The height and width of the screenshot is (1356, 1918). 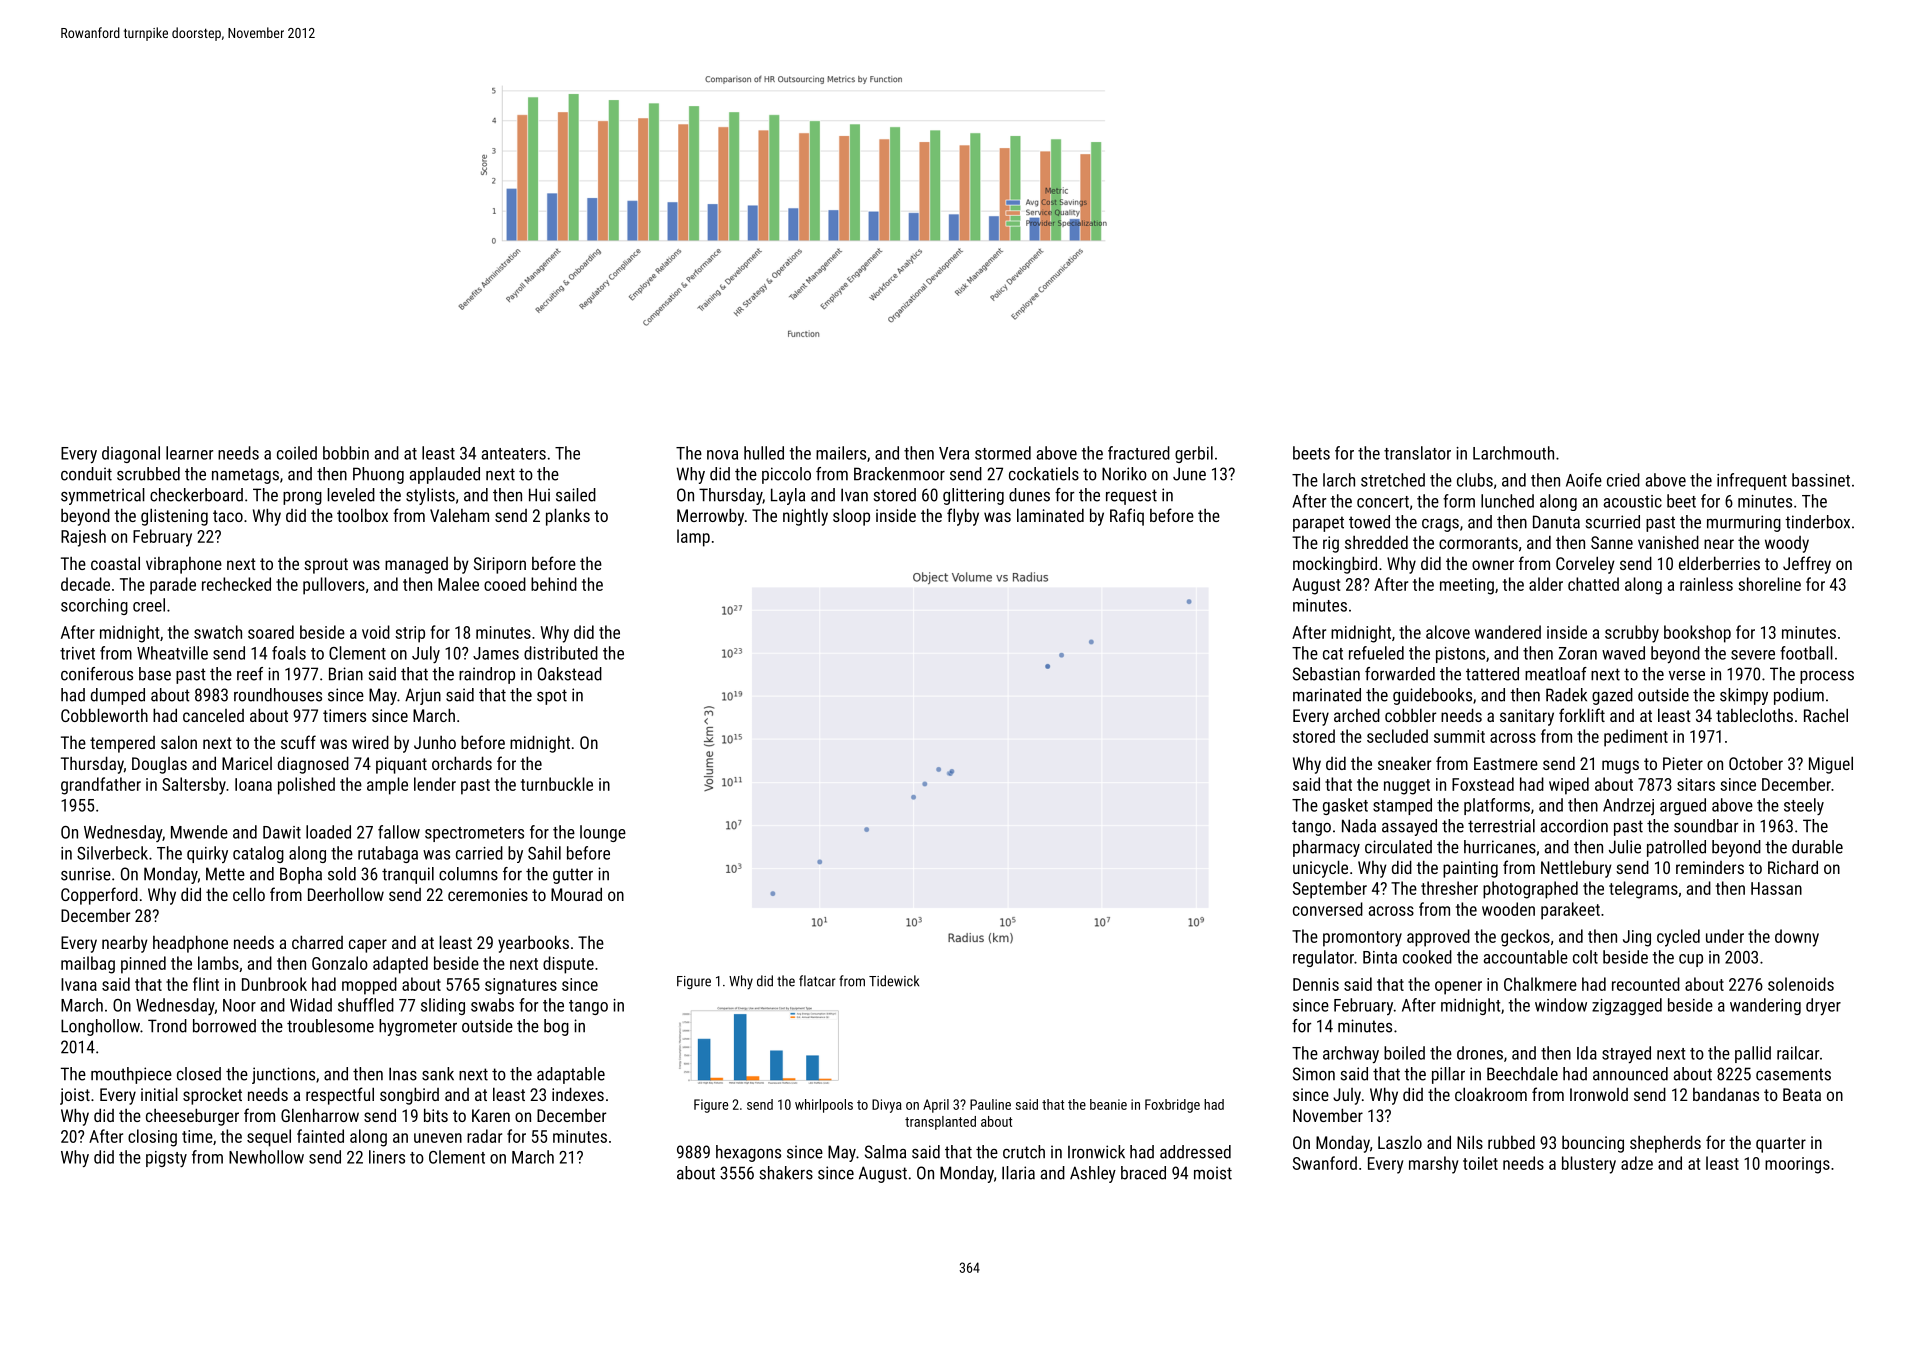 What do you see at coordinates (249, 894) in the screenshot?
I see `cello` at bounding box center [249, 894].
